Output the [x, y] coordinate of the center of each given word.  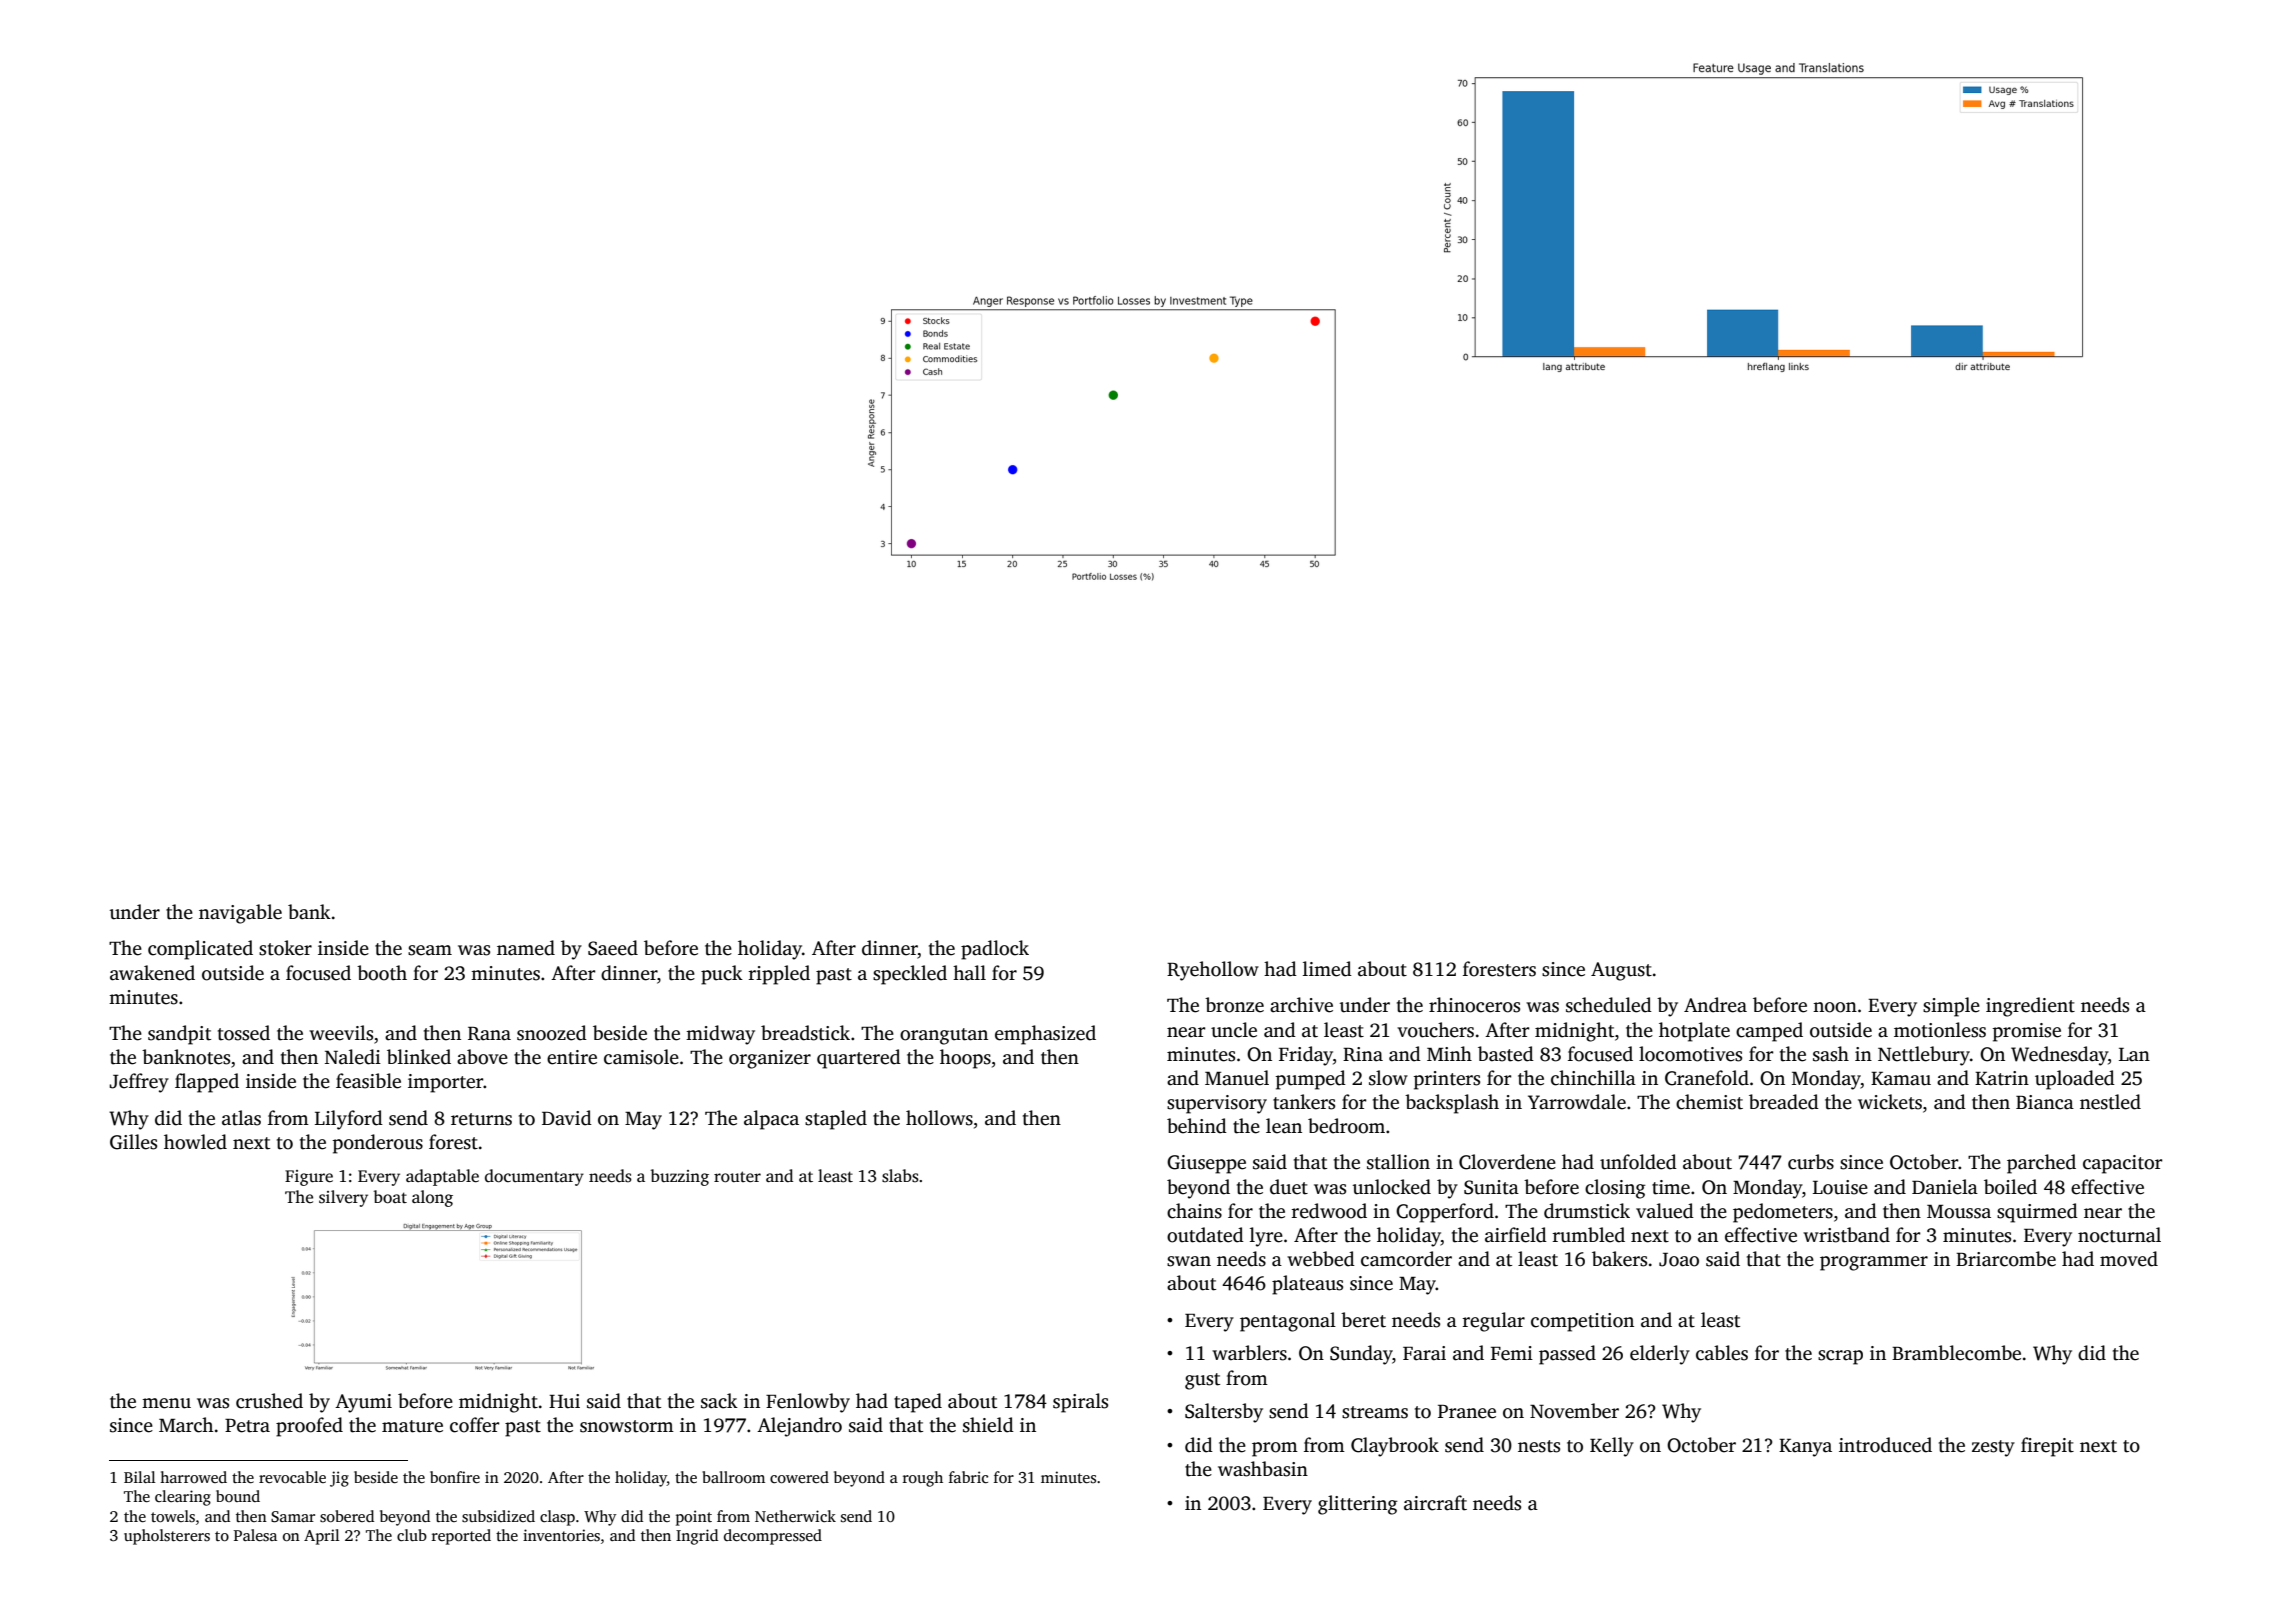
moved [2129, 1259]
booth [382, 973]
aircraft [1435, 1503]
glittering [1358, 1505]
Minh [1449, 1053]
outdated [1205, 1235]
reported [461, 1537]
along [432, 1198]
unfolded [1638, 1162]
